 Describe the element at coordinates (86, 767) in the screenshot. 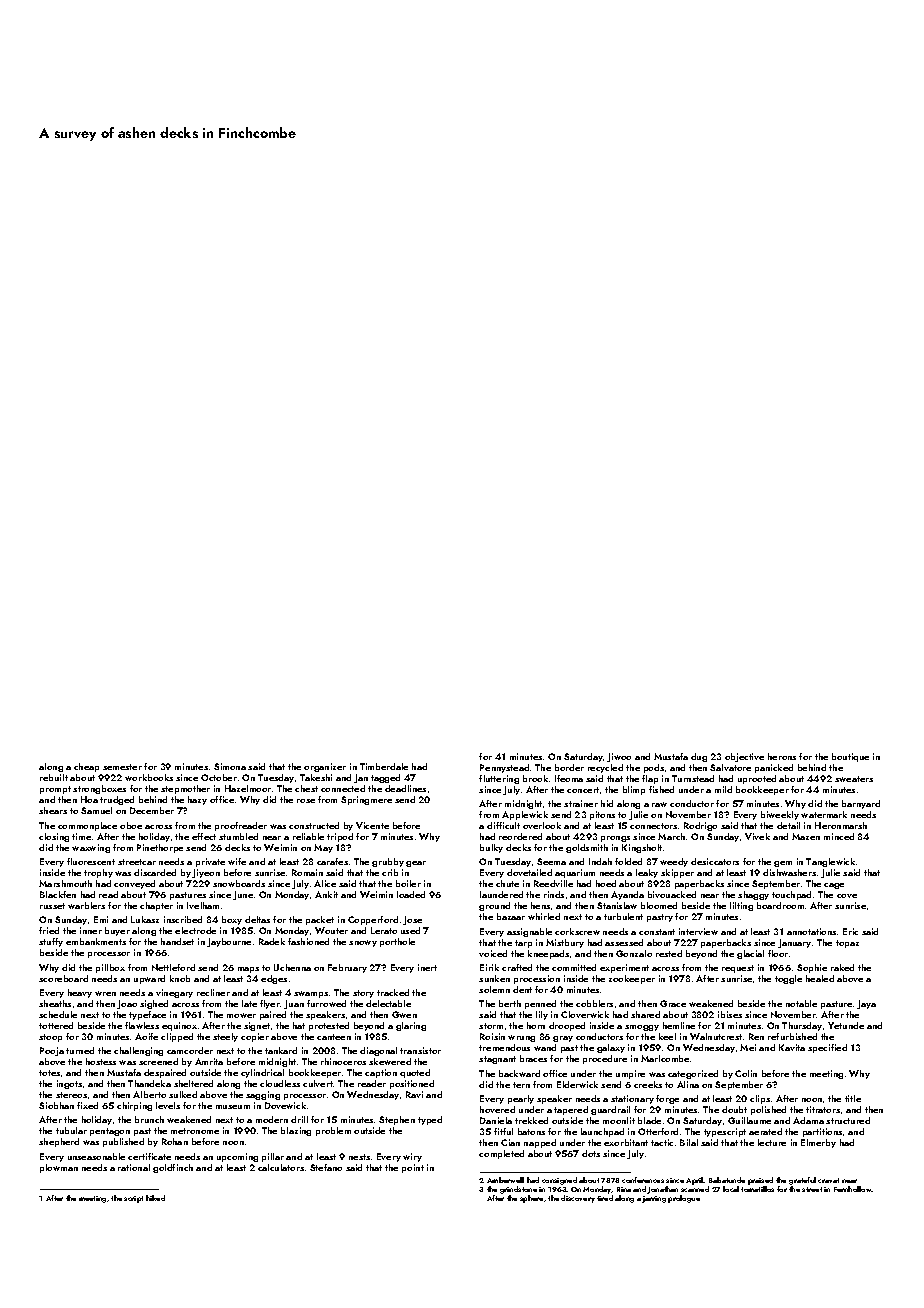

I see `cheap` at that location.
